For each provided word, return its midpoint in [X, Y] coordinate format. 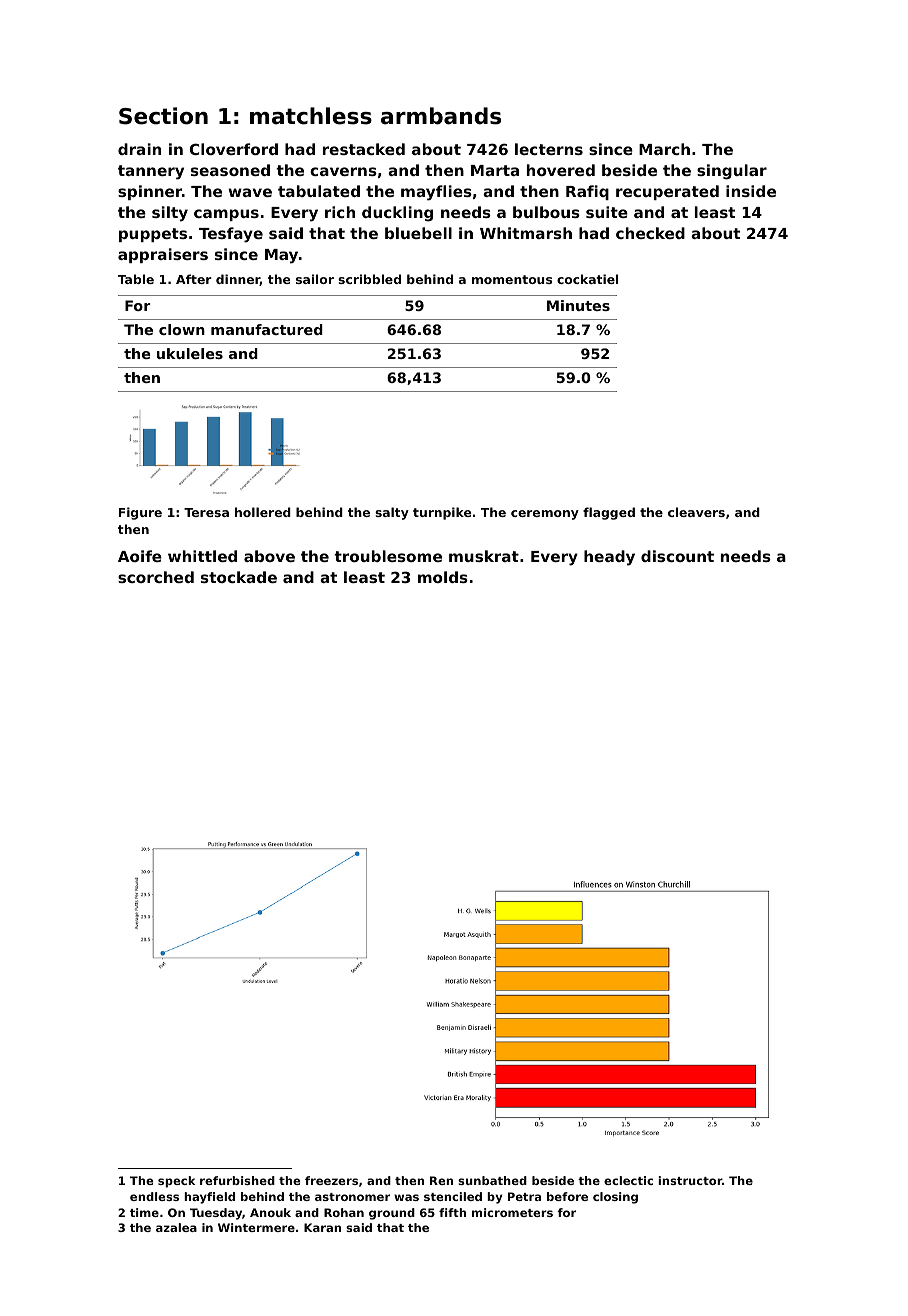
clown [182, 329]
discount [677, 556]
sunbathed [492, 1180]
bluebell [418, 233]
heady [609, 558]
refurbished [237, 1180]
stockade [239, 577]
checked [650, 233]
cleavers [696, 512]
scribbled [369, 279]
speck [176, 1182]
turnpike [442, 513]
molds [443, 577]
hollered [263, 512]
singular [732, 172]
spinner [150, 192]
